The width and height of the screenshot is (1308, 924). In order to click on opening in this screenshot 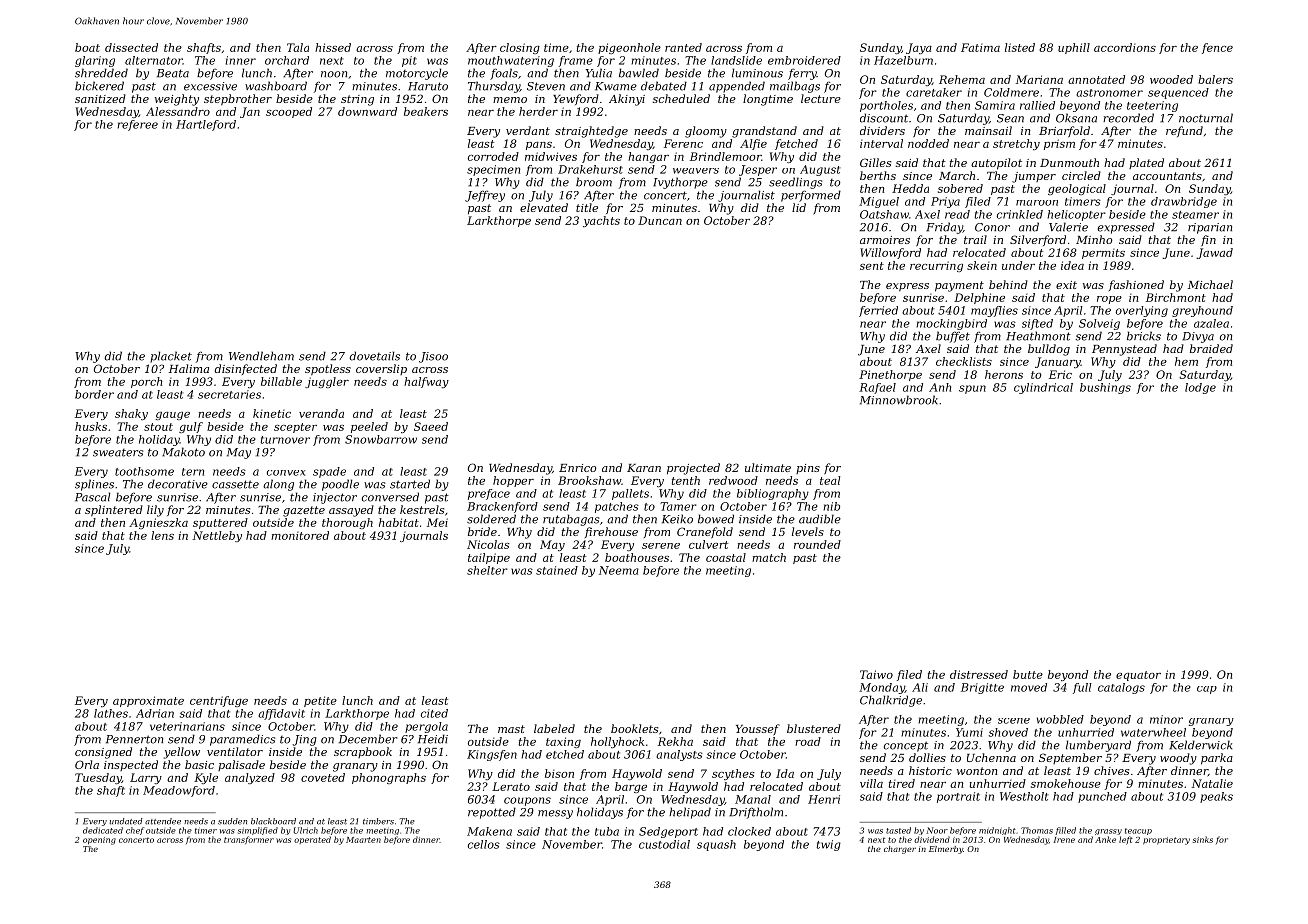, I will do `click(99, 841)`.
